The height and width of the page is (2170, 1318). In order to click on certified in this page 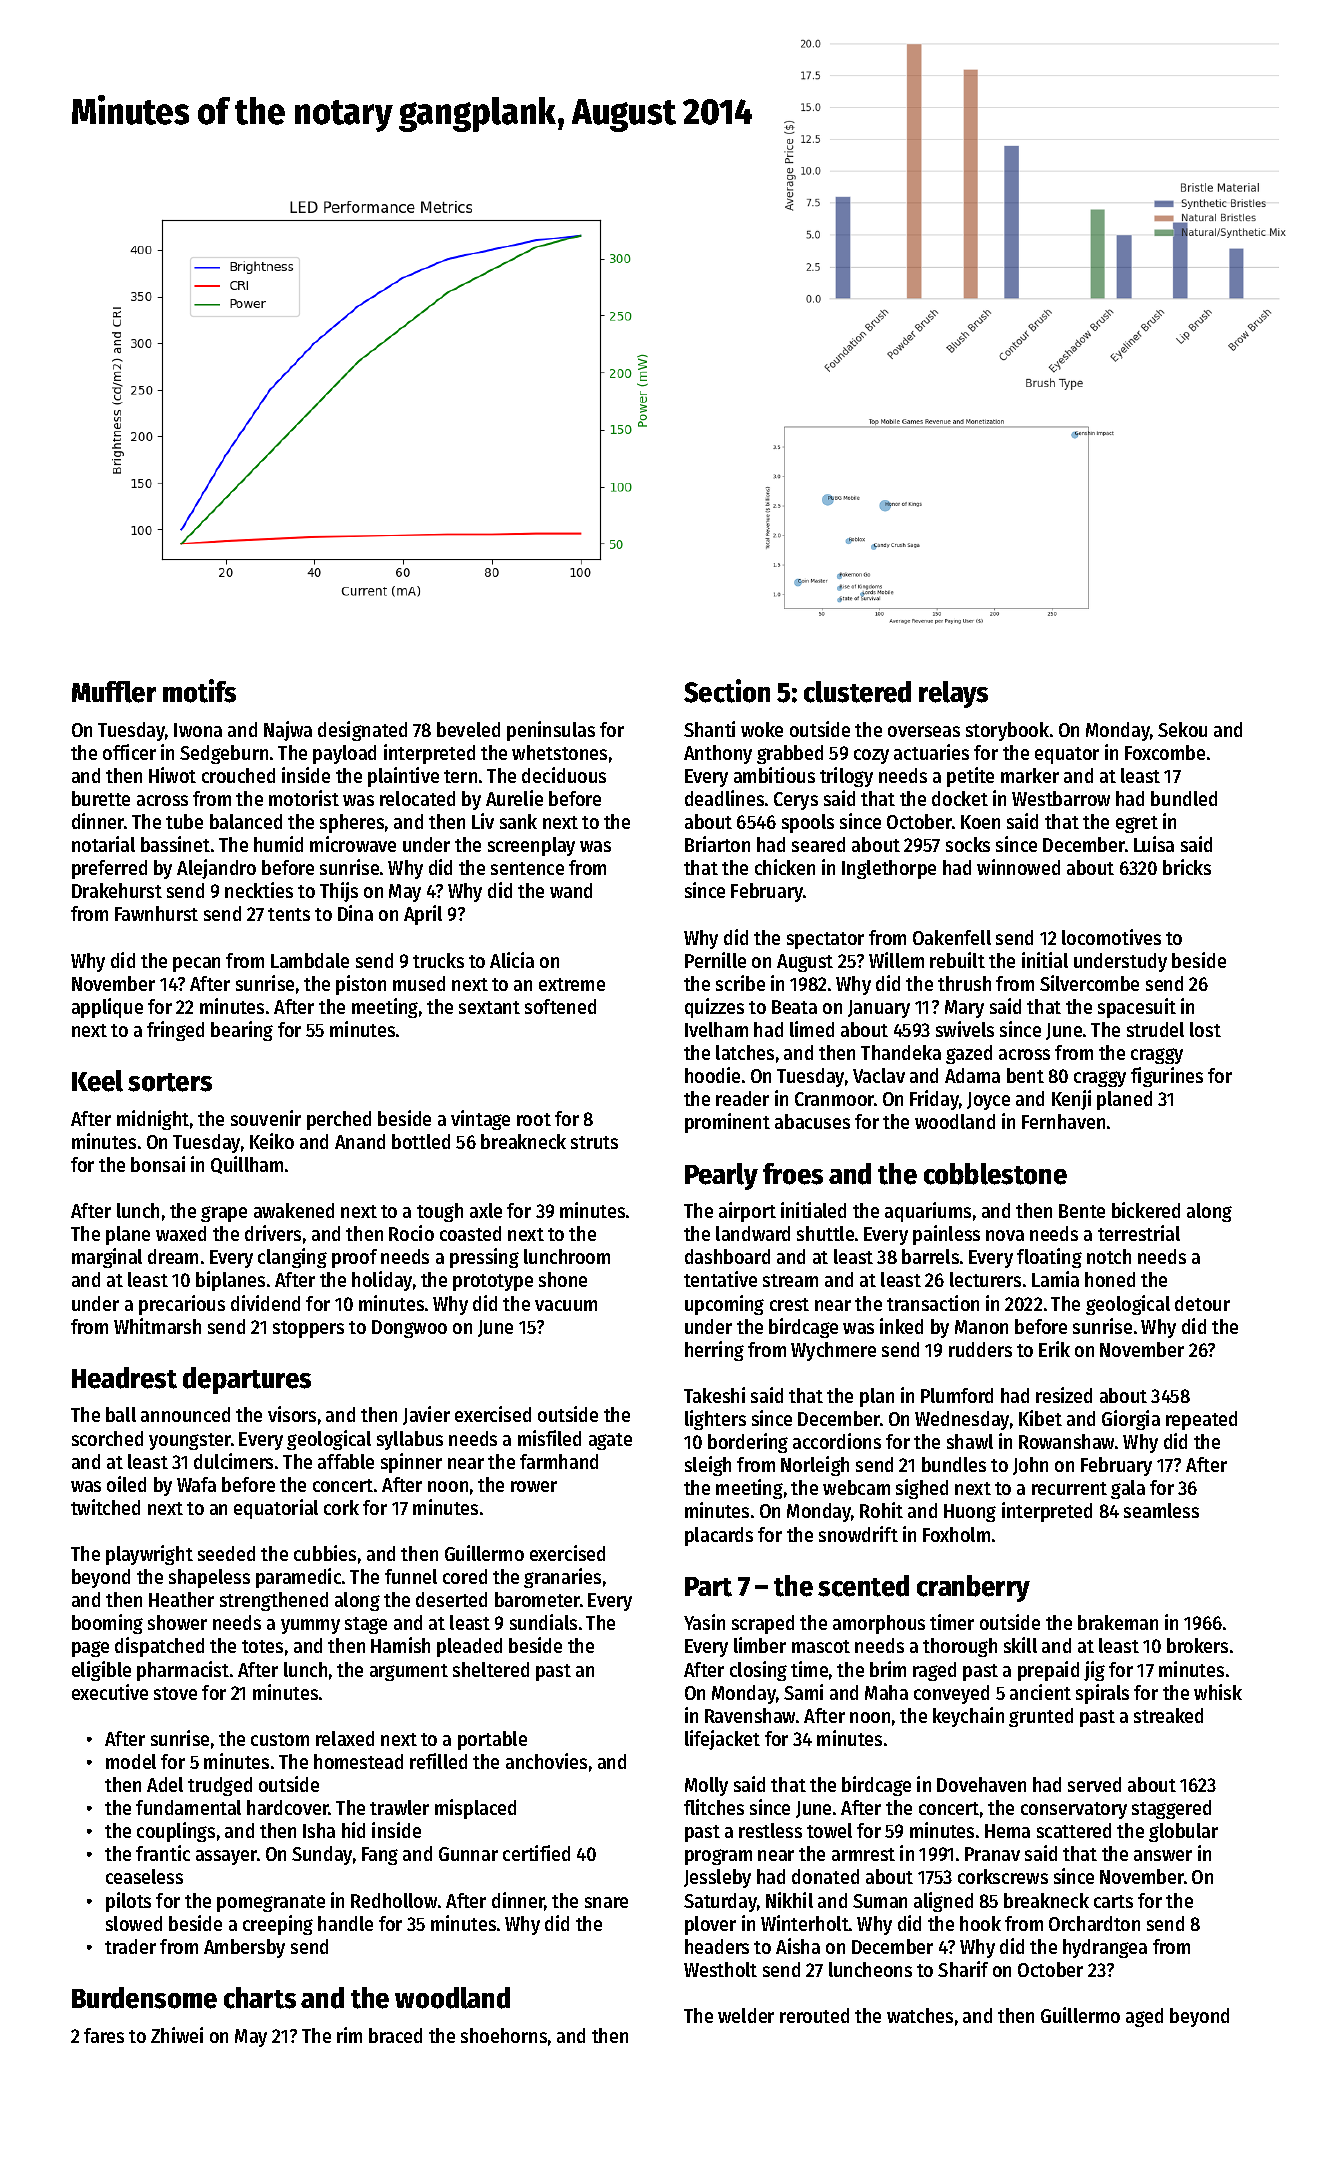, I will do `click(536, 1853)`.
